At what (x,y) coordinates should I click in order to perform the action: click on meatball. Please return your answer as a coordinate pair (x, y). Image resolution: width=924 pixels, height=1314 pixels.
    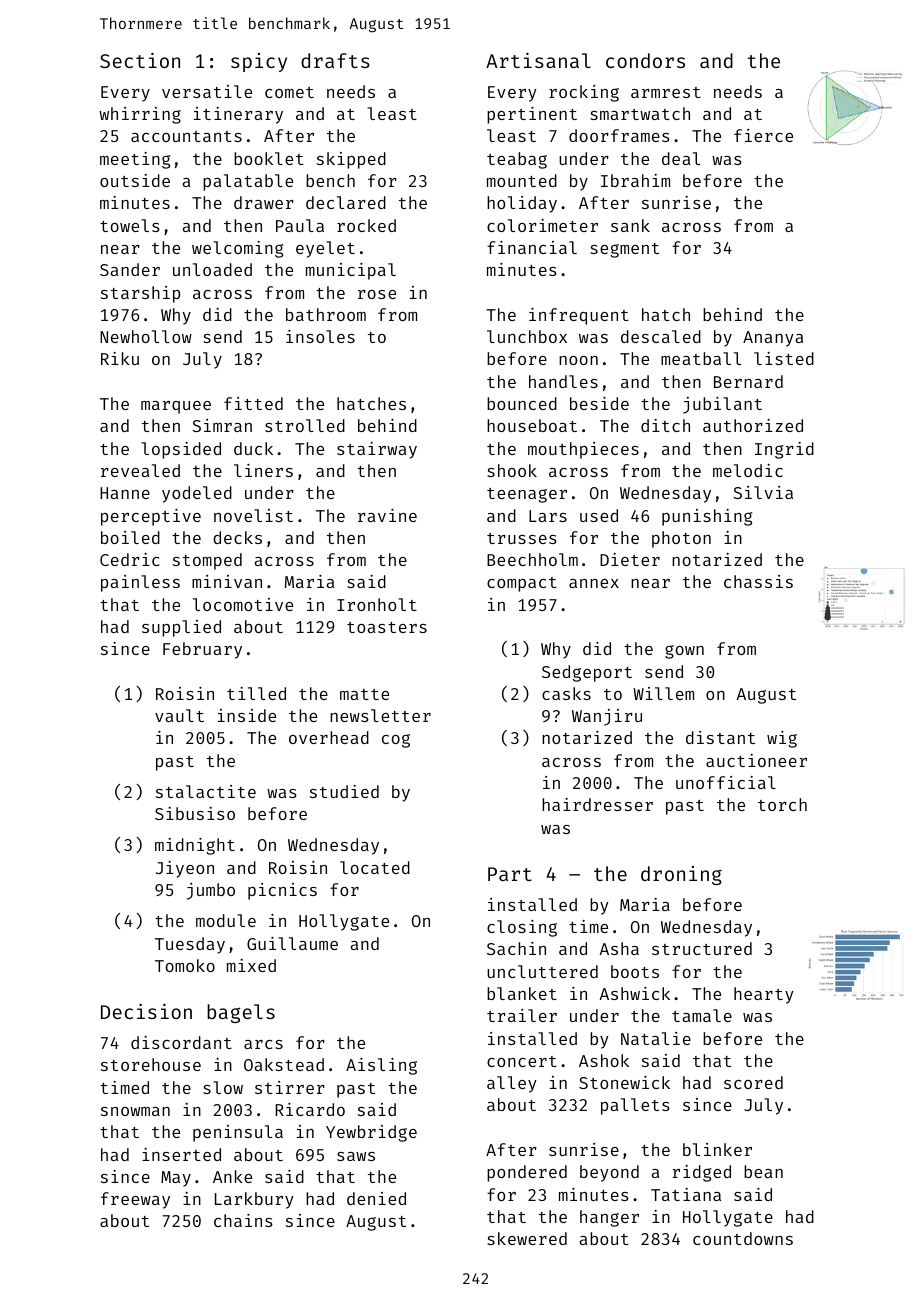
    Looking at the image, I should click on (701, 358).
